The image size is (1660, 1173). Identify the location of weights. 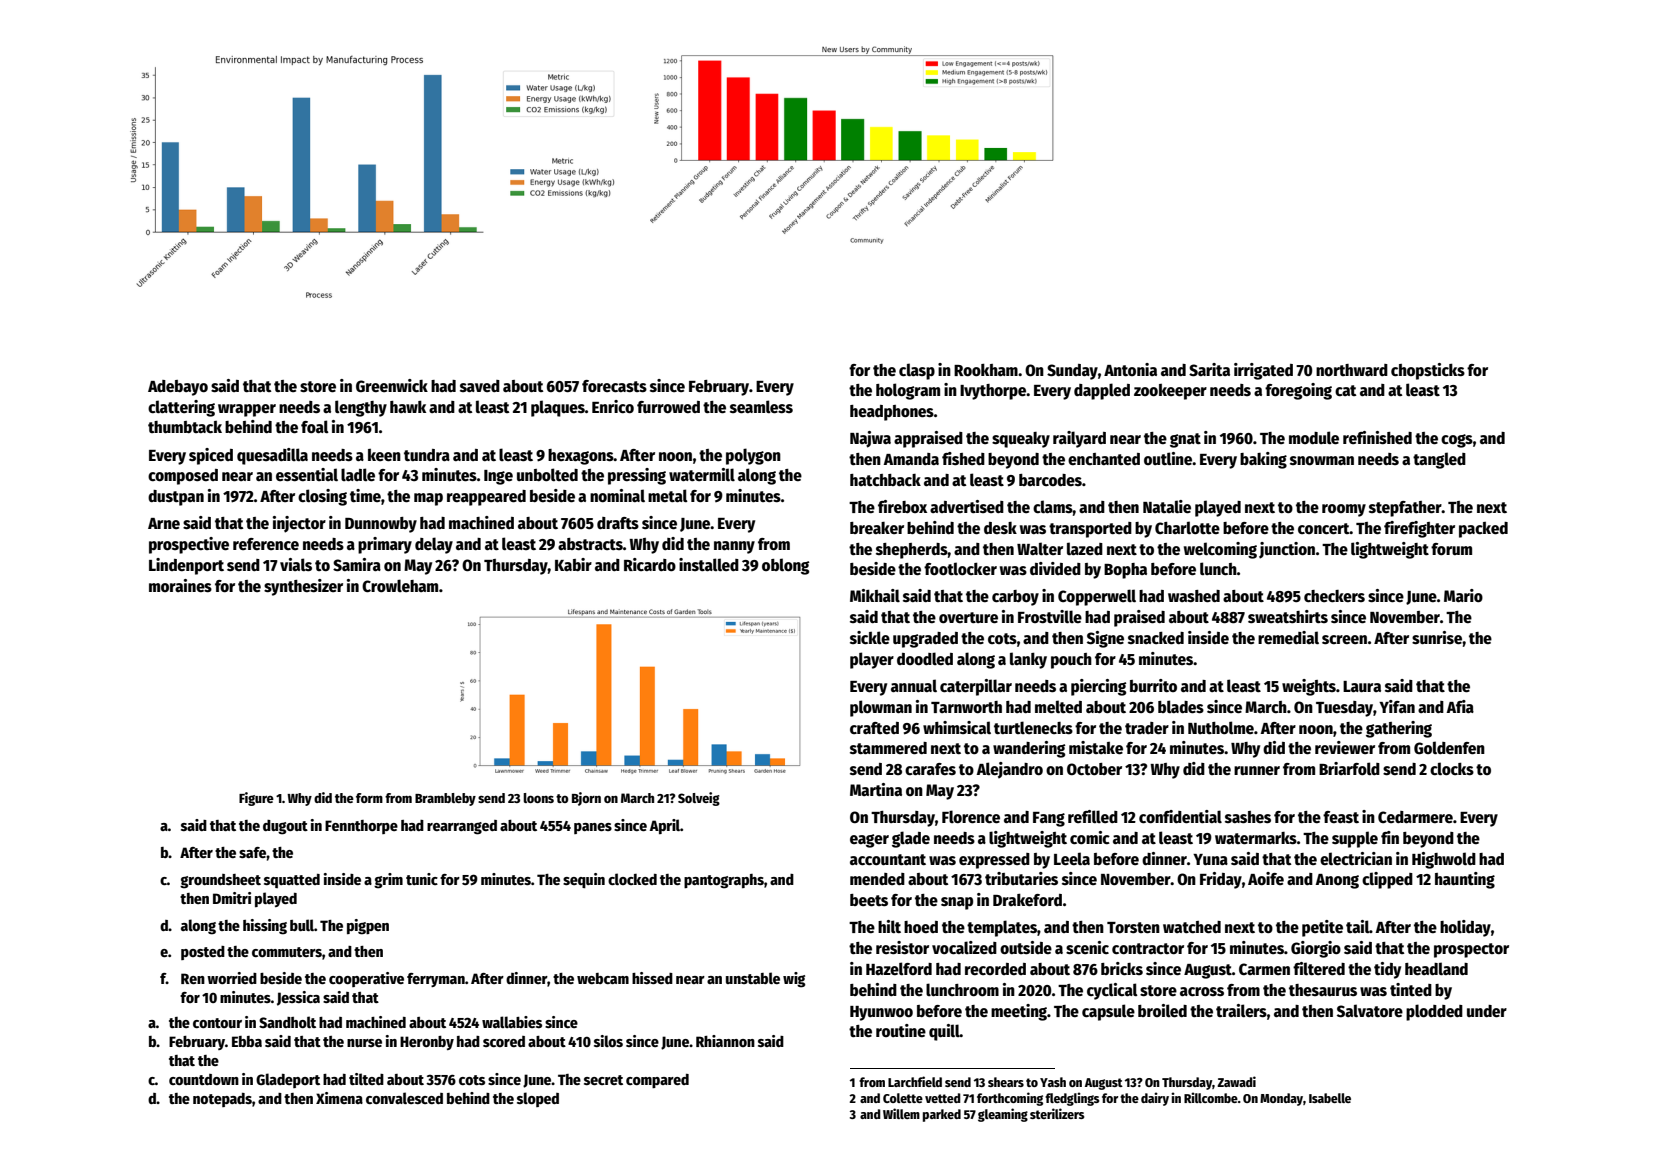
(1309, 687).
